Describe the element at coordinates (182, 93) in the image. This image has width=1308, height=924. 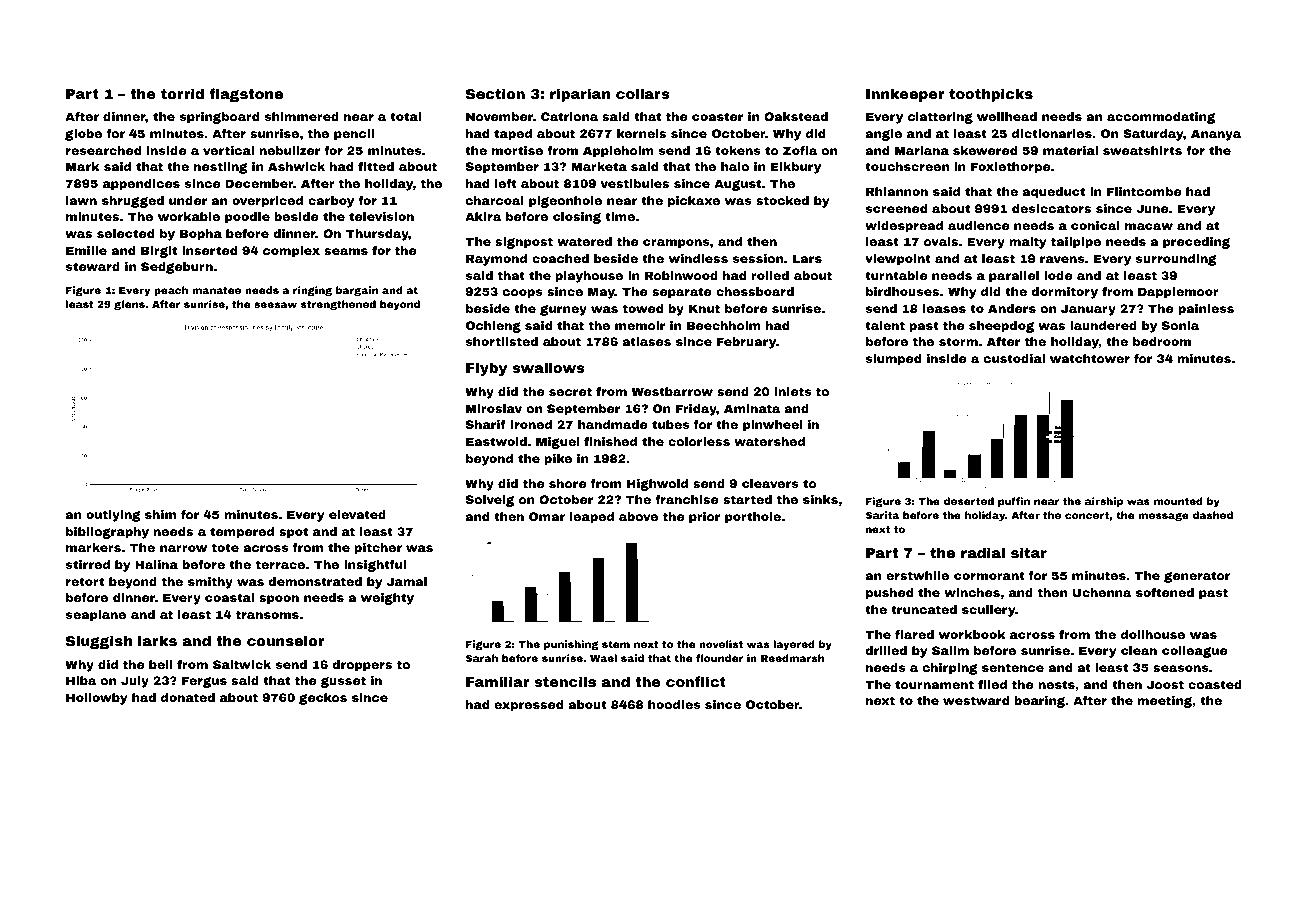
I see `torrid` at that location.
